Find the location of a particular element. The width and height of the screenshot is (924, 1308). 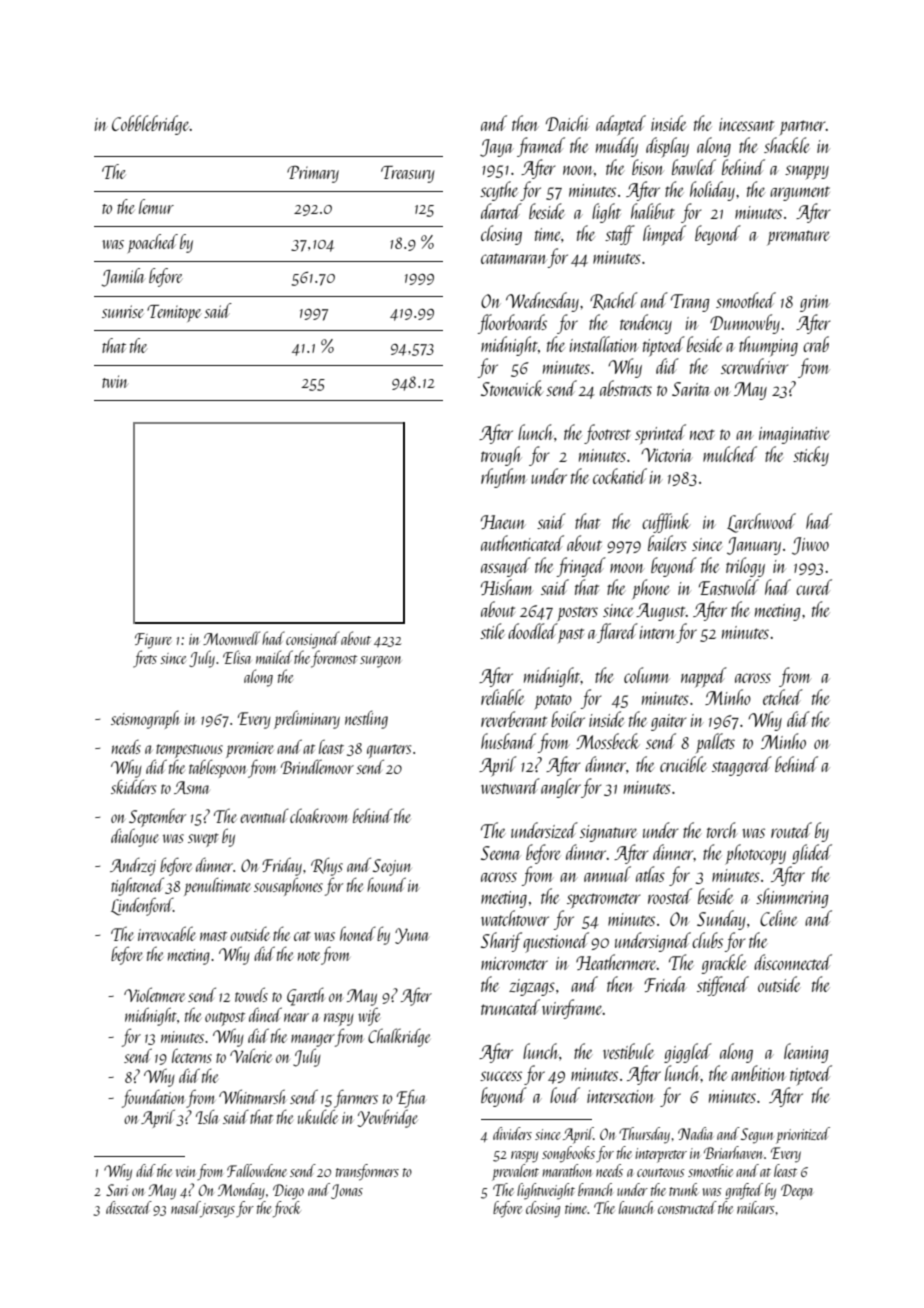

jerseys is located at coordinates (217, 1209).
